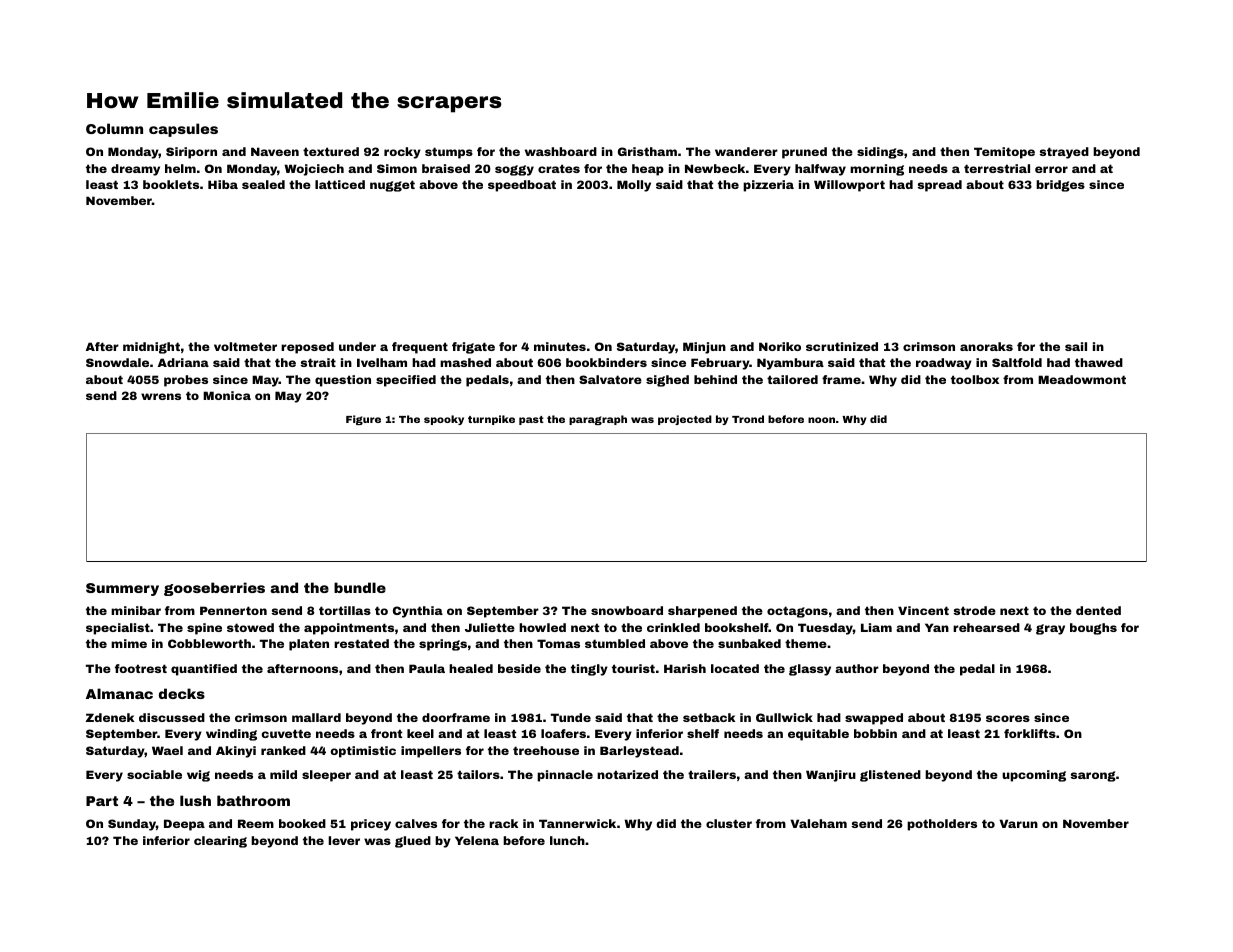  I want to click on cluster, so click(729, 823).
